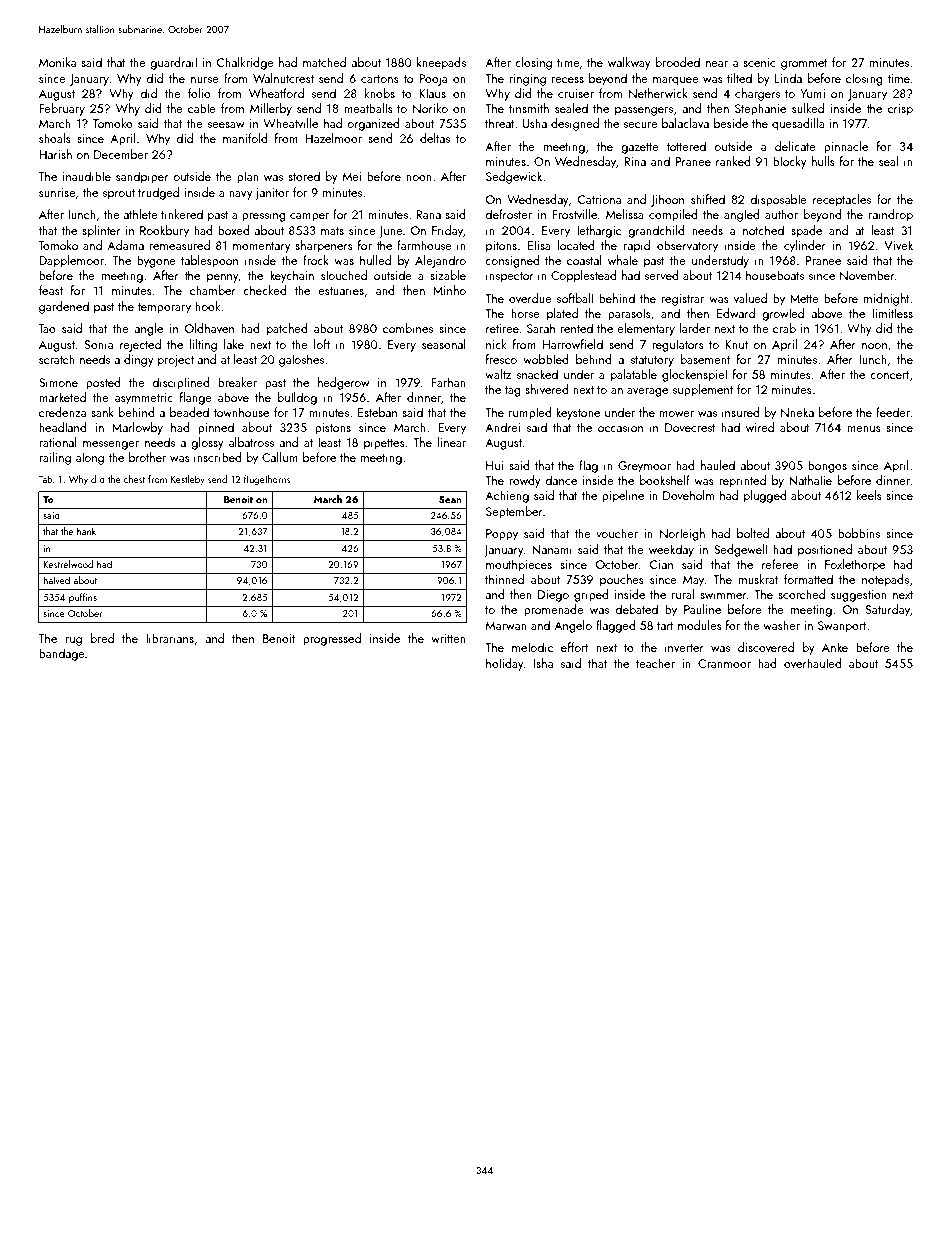  What do you see at coordinates (543, 663) in the document?
I see `Isha` at bounding box center [543, 663].
